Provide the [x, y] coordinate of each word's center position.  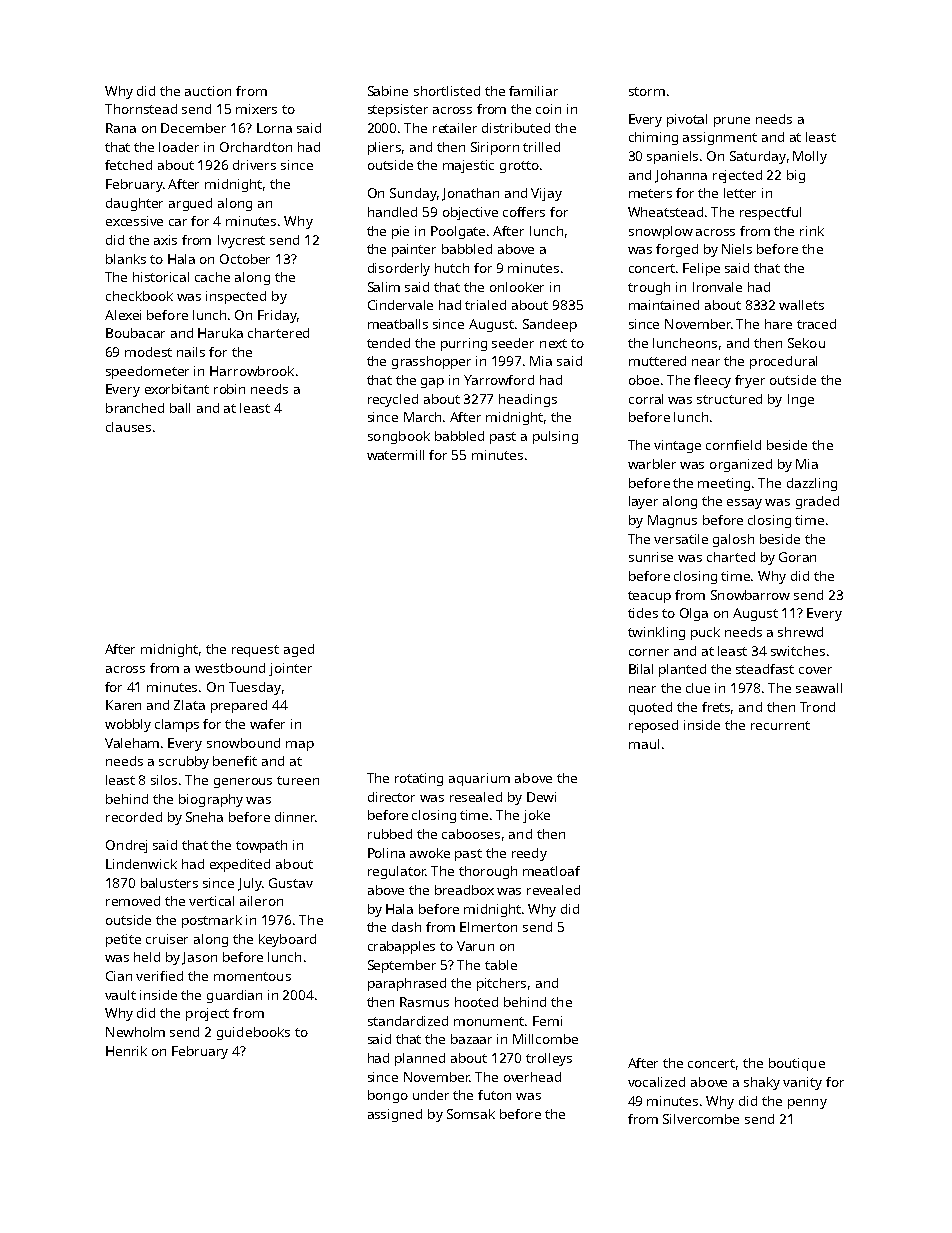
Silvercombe [701, 1119]
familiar [533, 91]
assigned [395, 1115]
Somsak [471, 1114]
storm [647, 91]
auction [208, 91]
